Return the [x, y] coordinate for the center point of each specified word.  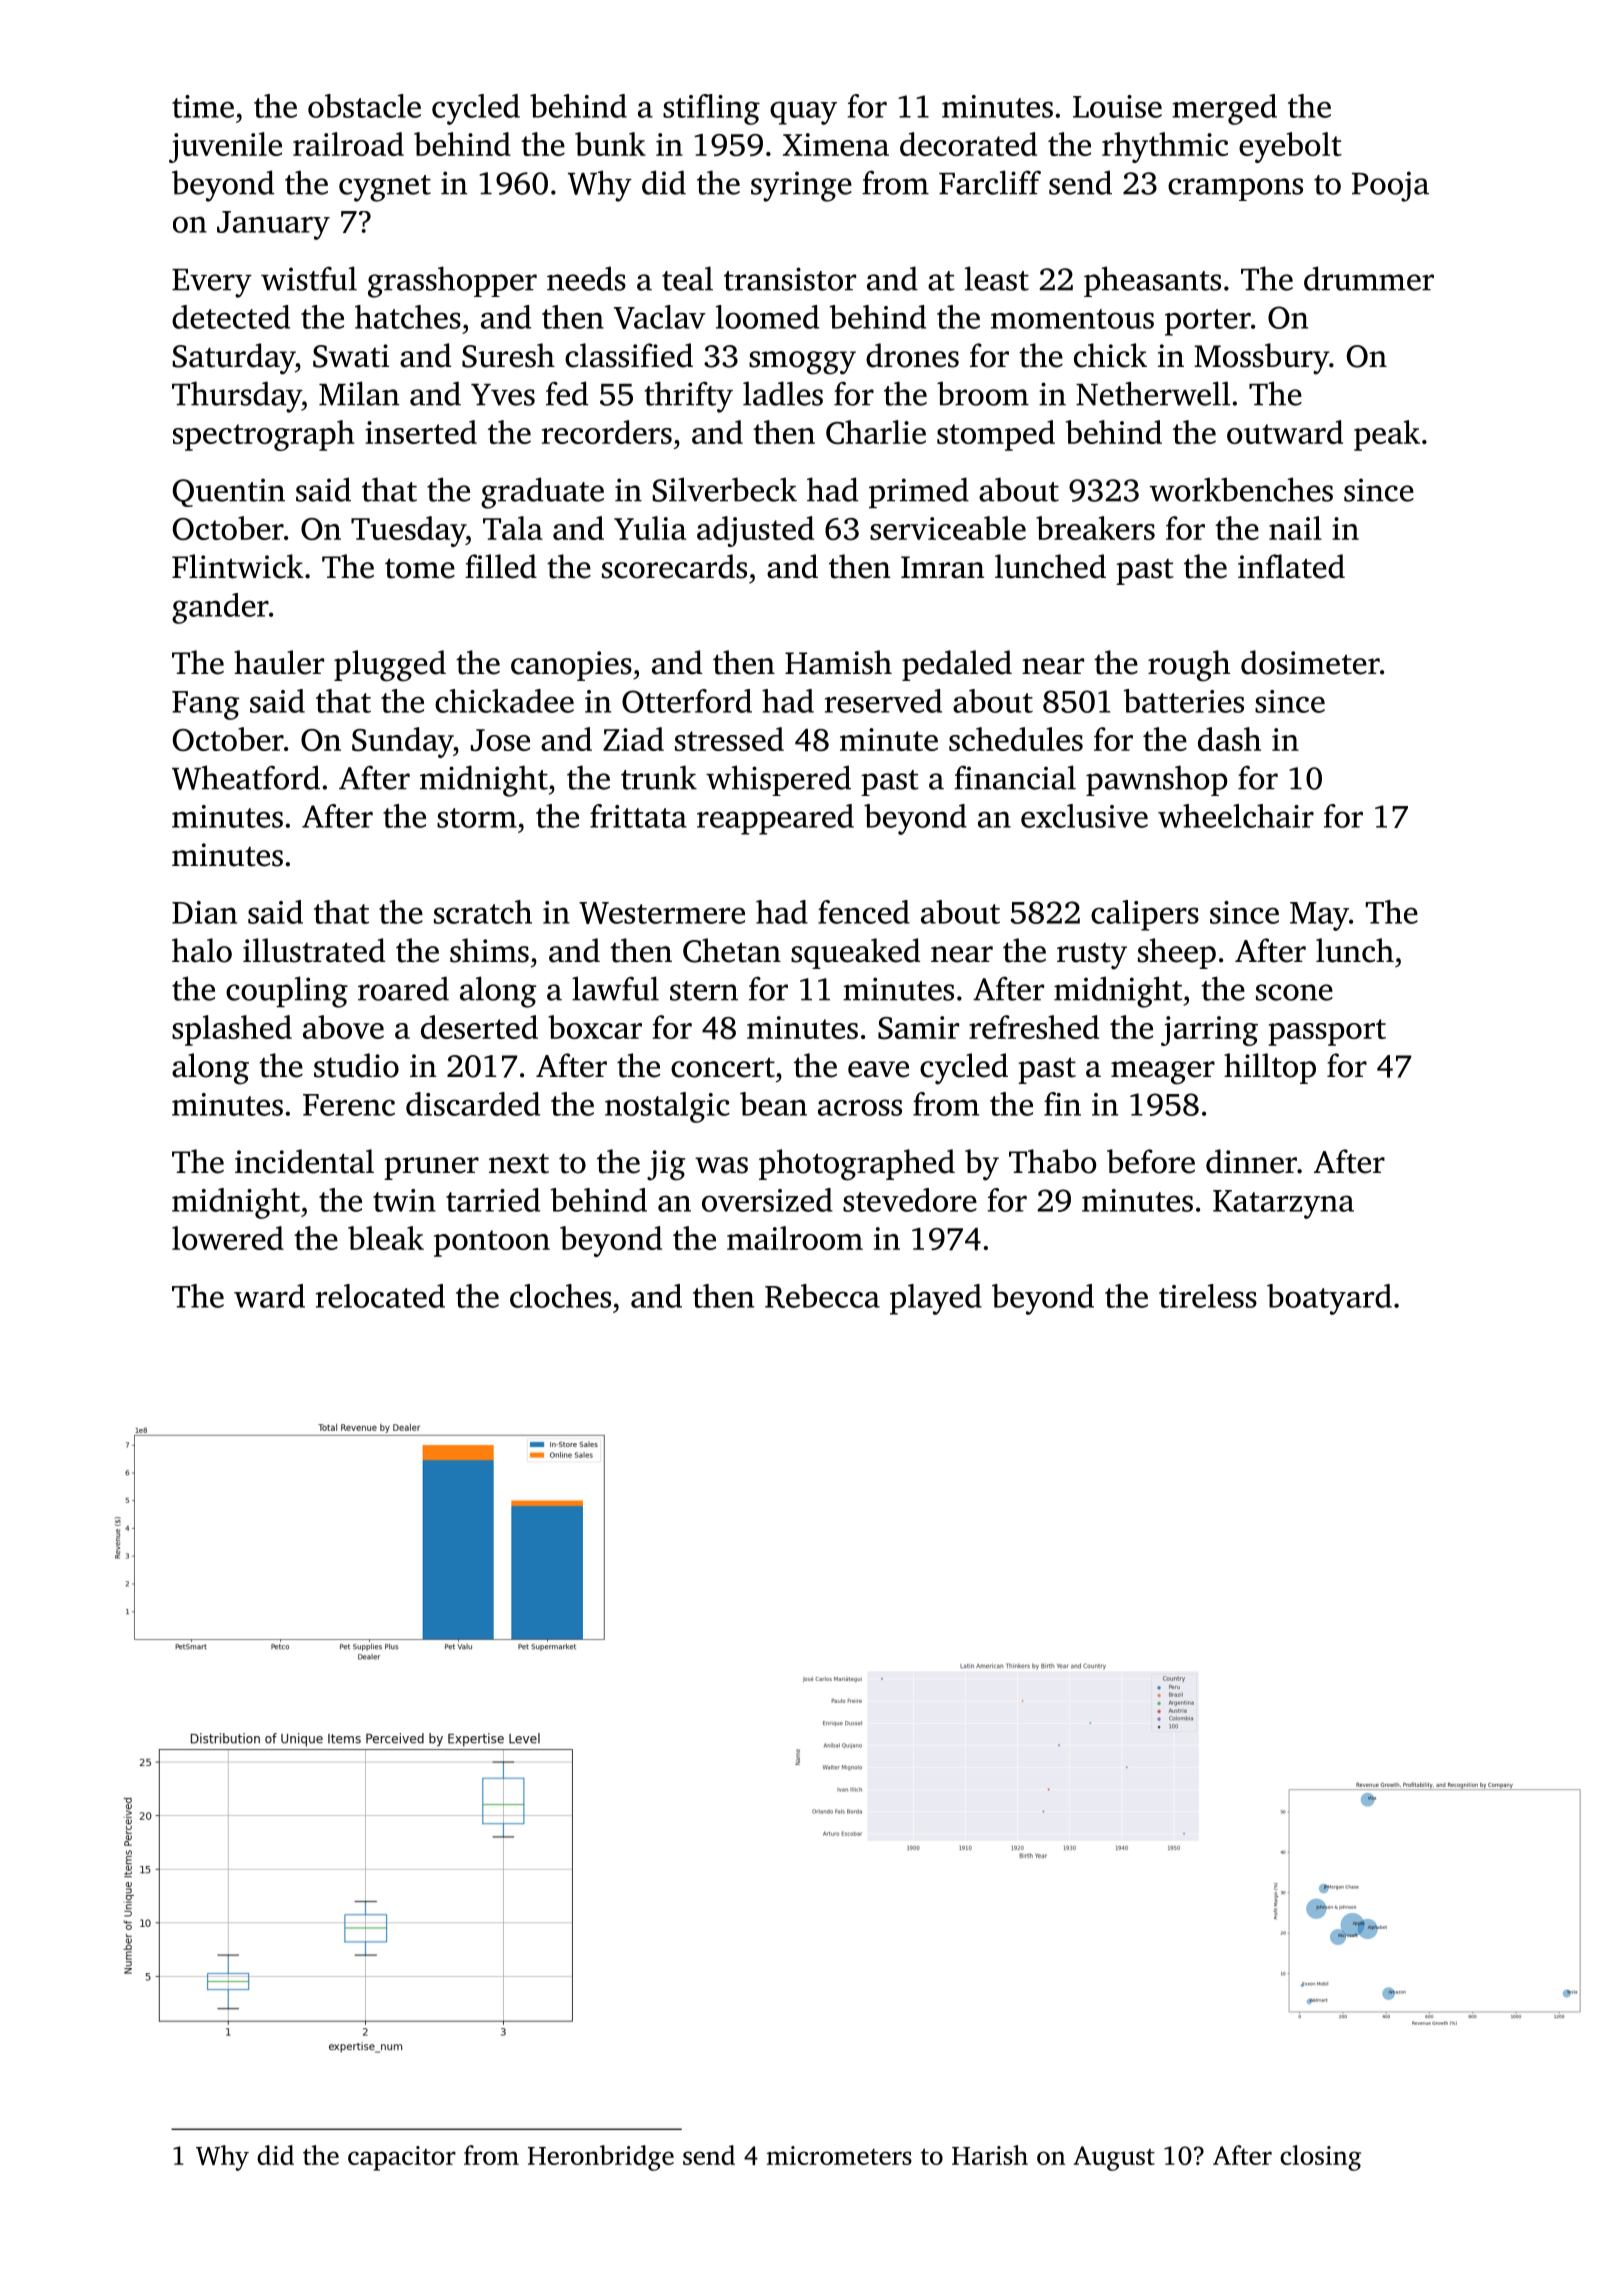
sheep [1177, 953]
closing [1320, 2158]
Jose [500, 740]
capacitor [402, 2158]
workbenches [1241, 489]
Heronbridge [601, 2158]
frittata [638, 816]
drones [912, 355]
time [203, 106]
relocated [380, 1296]
